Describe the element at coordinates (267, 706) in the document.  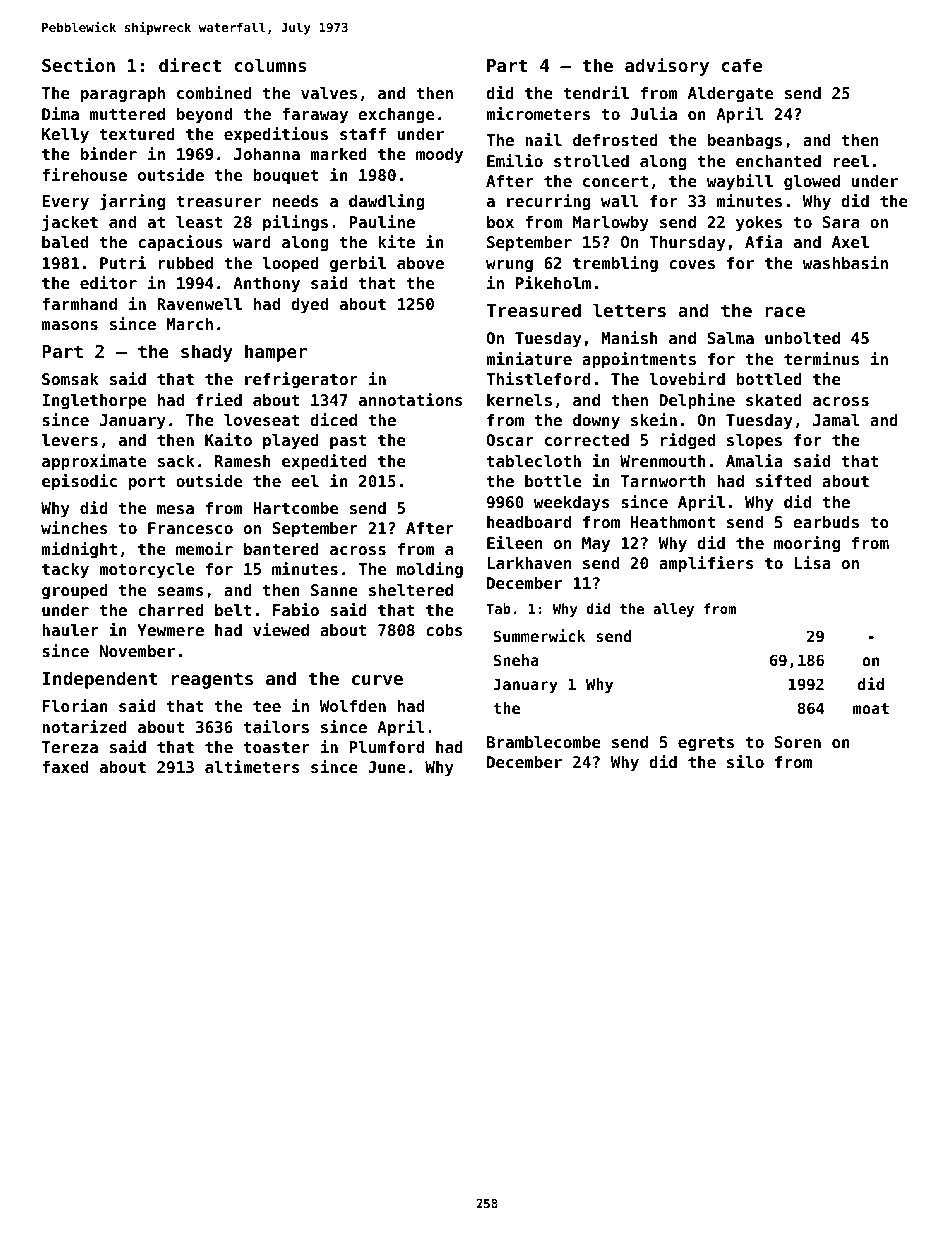
I see `tee` at that location.
